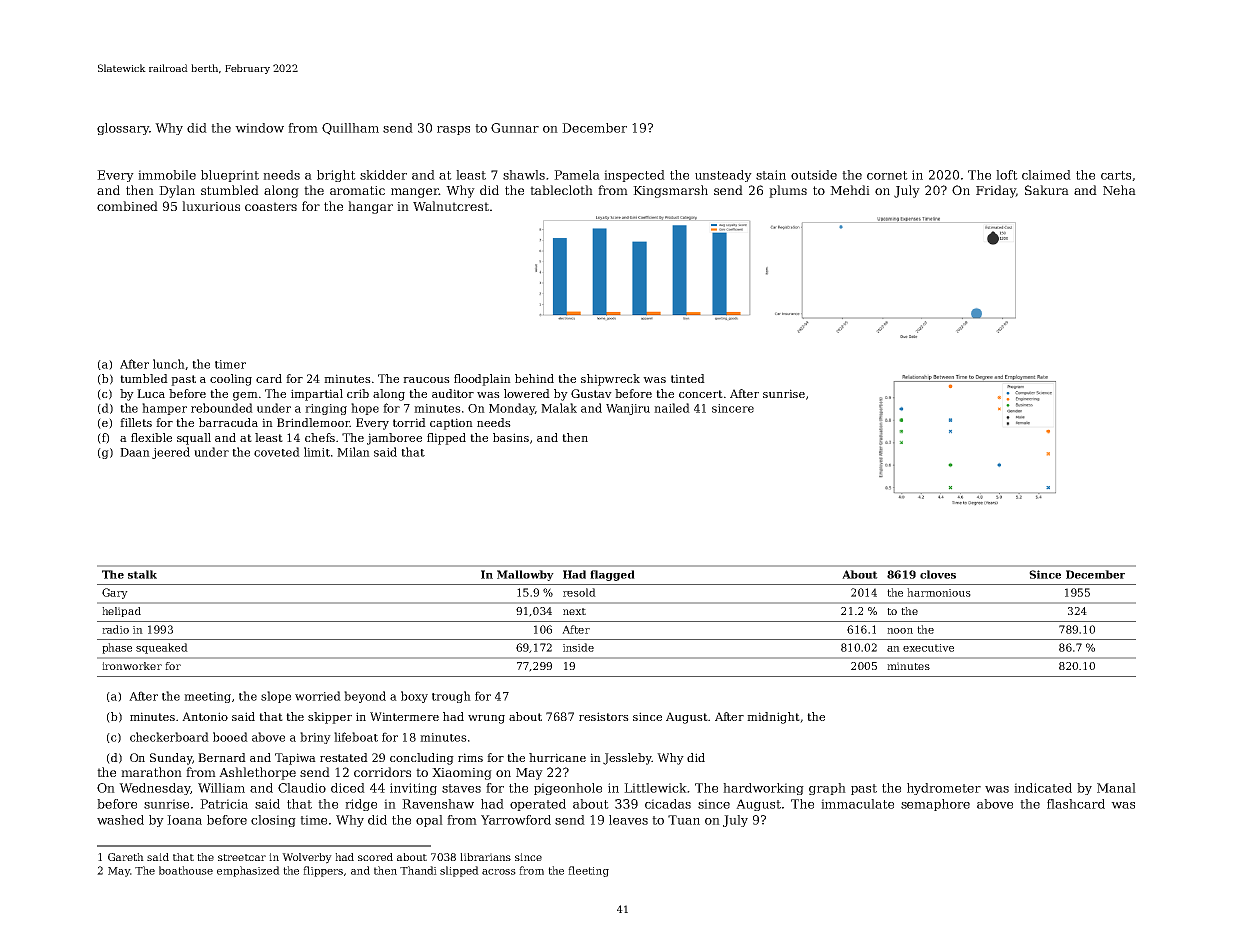 The height and width of the document is (952, 1233). What do you see at coordinates (1116, 175) in the document?
I see `carts` at bounding box center [1116, 175].
